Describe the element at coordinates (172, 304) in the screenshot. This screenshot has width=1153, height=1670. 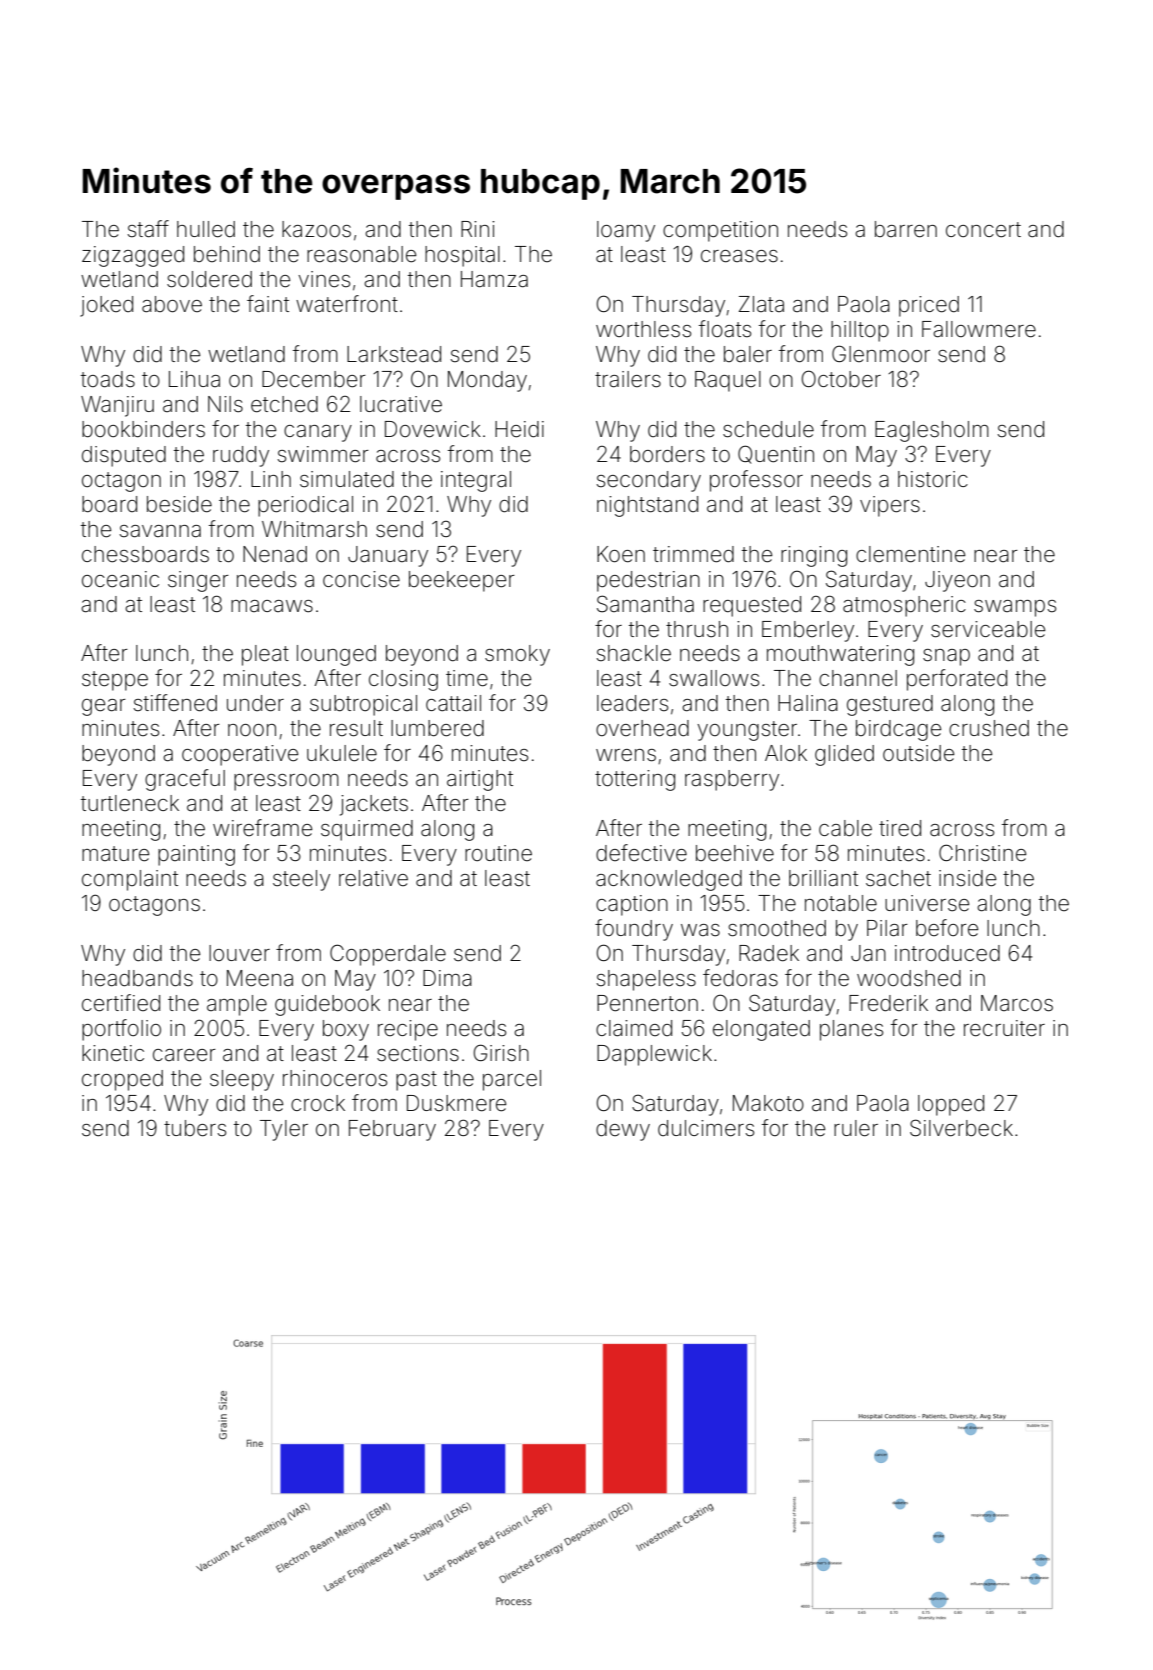
I see `above` at that location.
